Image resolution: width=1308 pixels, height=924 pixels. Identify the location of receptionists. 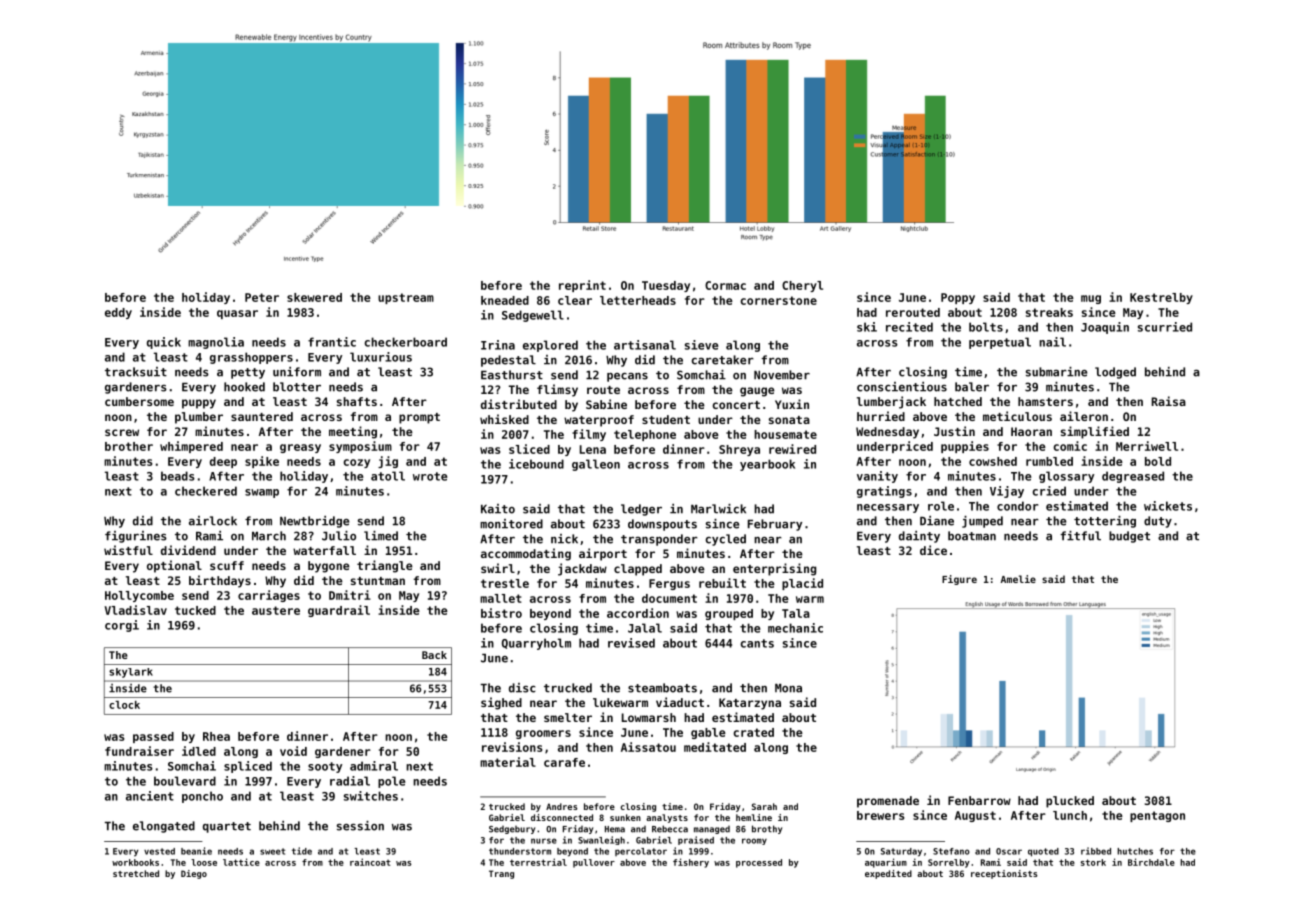
(1004, 874).
